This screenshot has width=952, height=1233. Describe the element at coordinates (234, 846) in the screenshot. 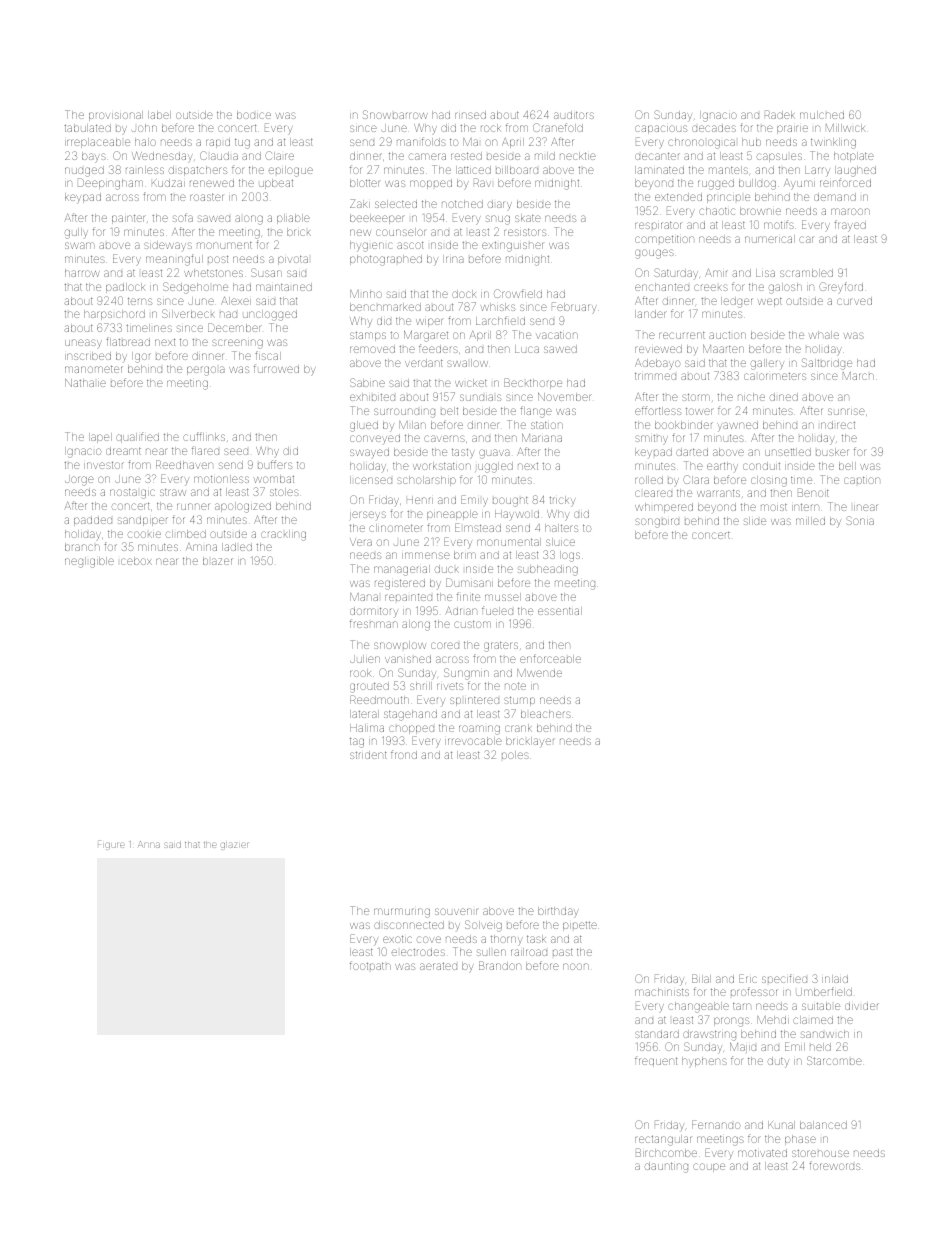

I see `glazier` at that location.
